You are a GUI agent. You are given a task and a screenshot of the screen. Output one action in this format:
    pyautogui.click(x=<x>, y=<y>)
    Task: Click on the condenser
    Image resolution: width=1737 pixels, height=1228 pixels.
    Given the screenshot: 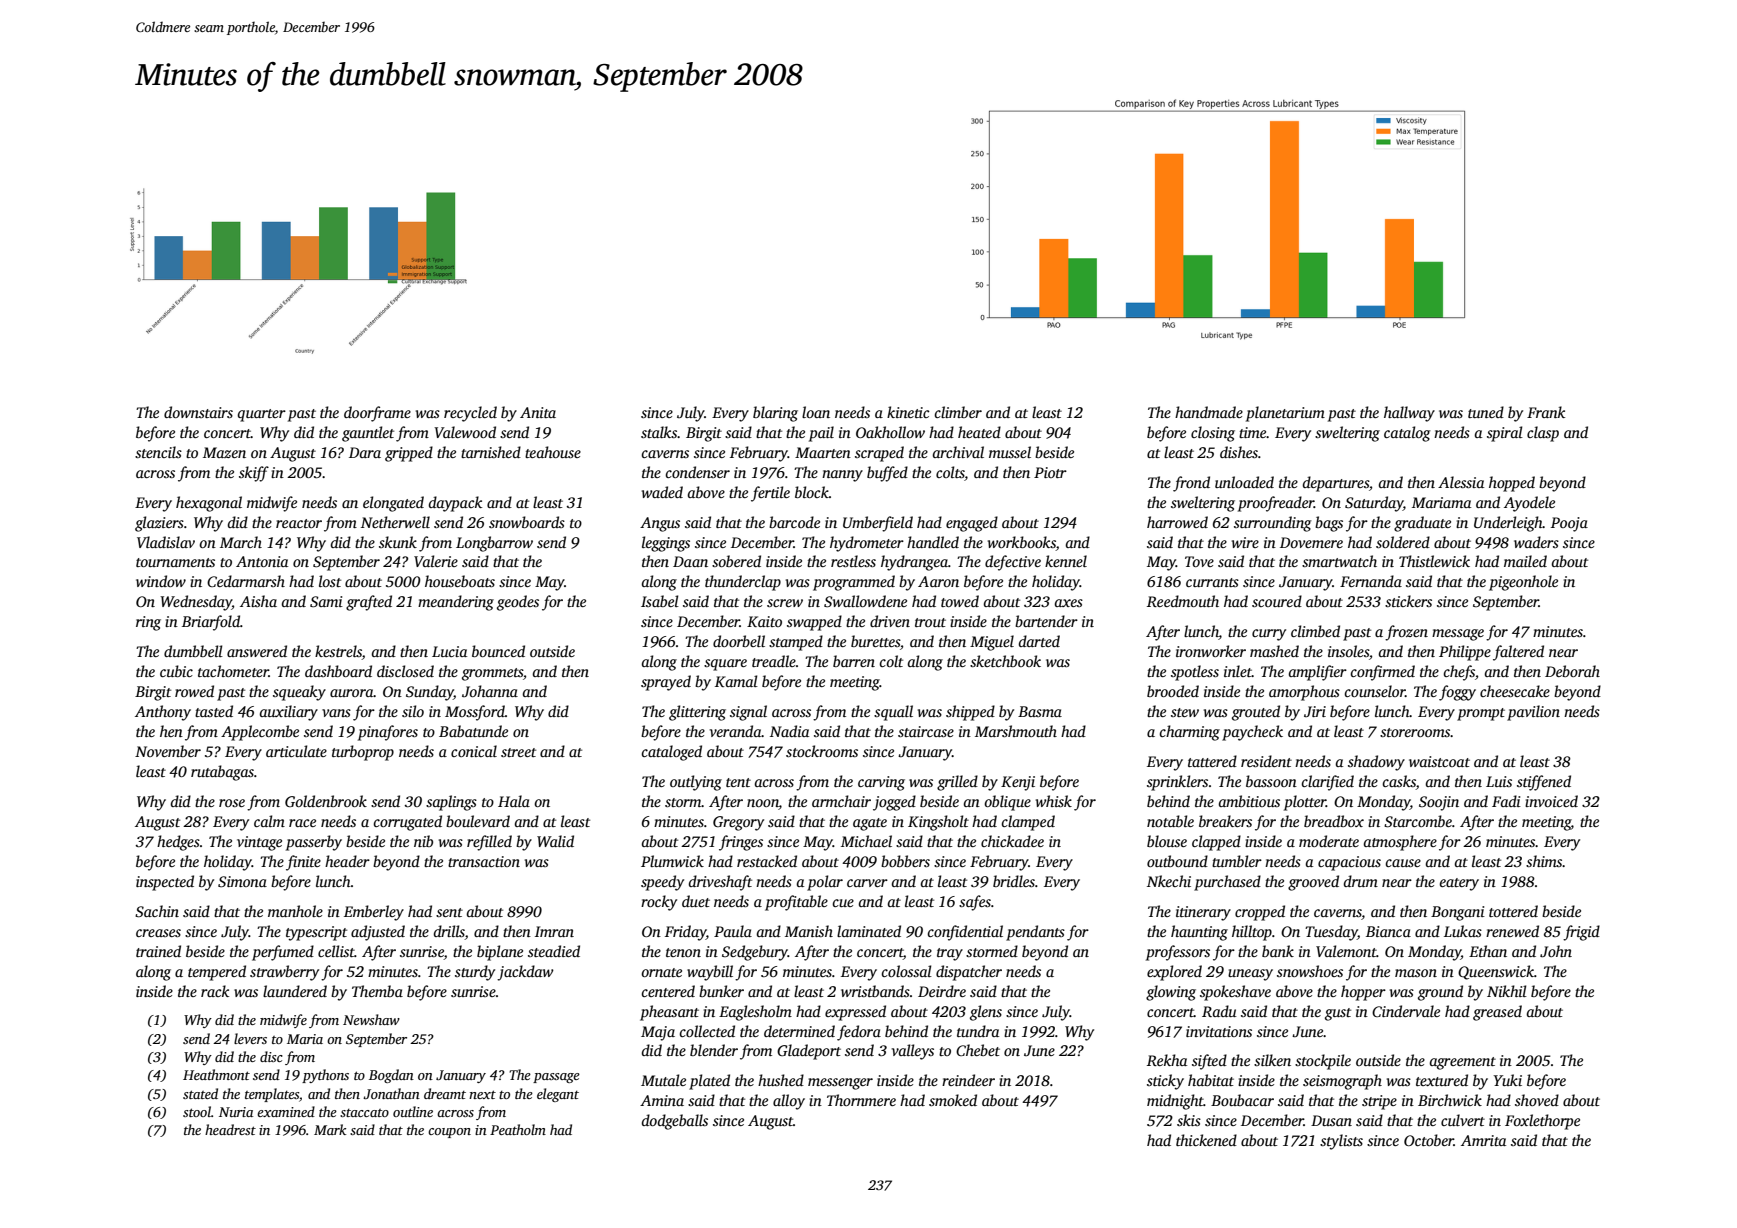 What is the action you would take?
    pyautogui.click(x=697, y=472)
